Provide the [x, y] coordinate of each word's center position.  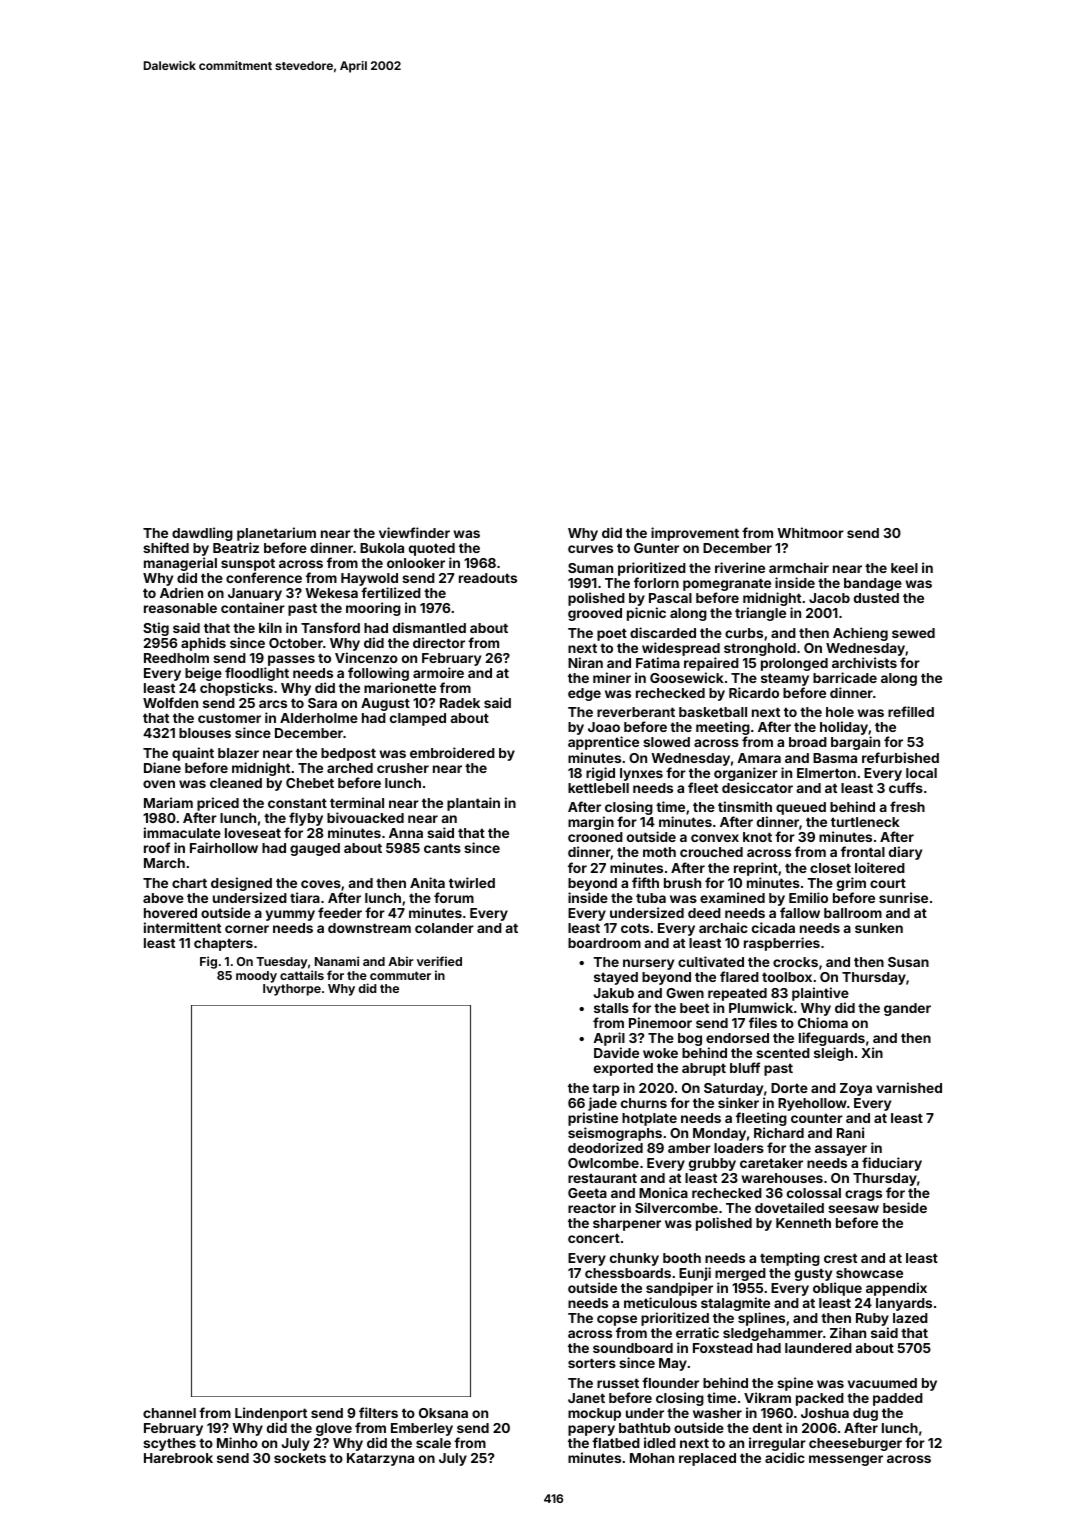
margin [591, 823]
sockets [300, 1458]
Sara [322, 703]
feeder [340, 912]
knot [757, 837]
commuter [400, 975]
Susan [908, 962]
